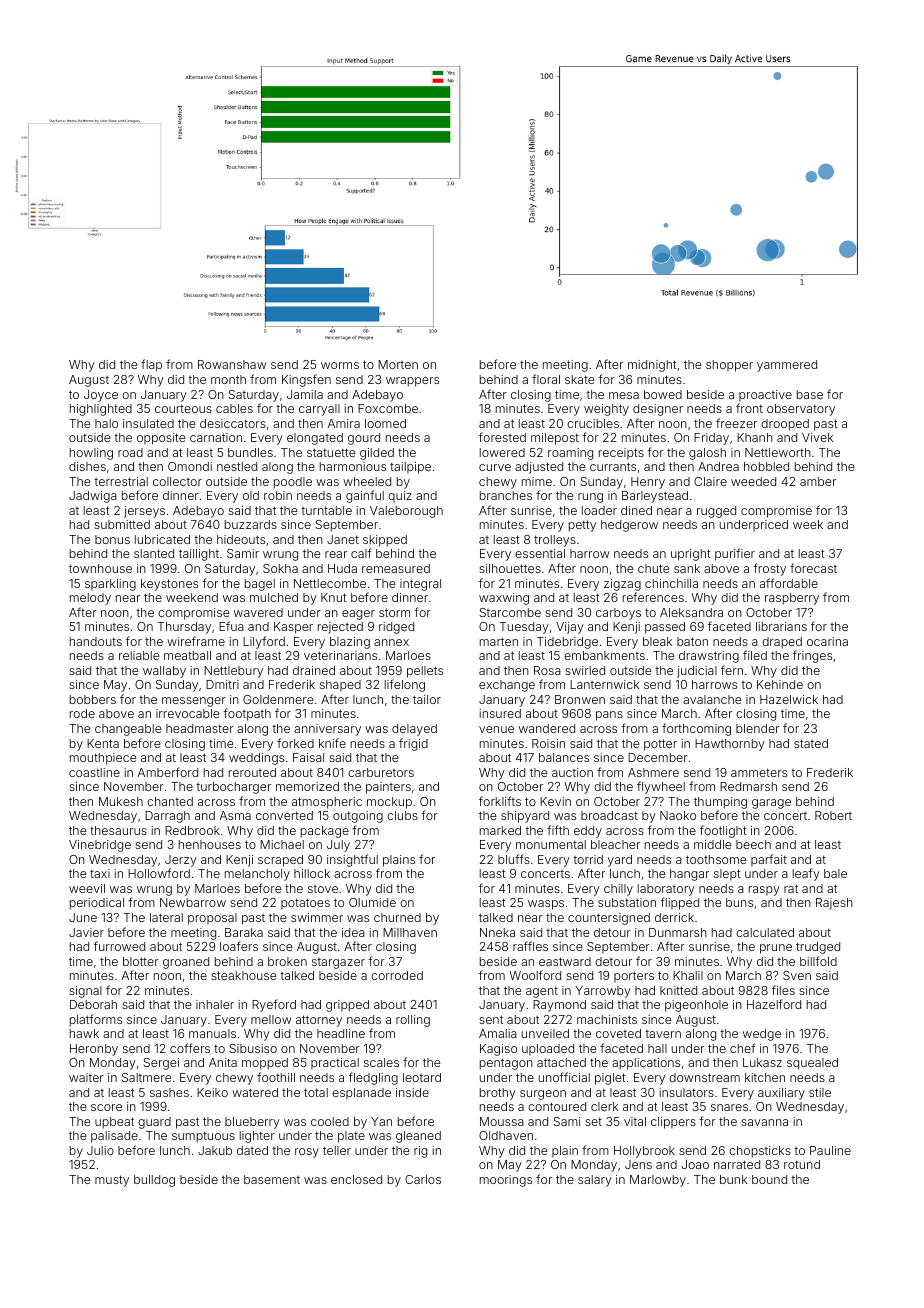 Image resolution: width=924 pixels, height=1308 pixels. What do you see at coordinates (546, 379) in the document?
I see `floral` at bounding box center [546, 379].
